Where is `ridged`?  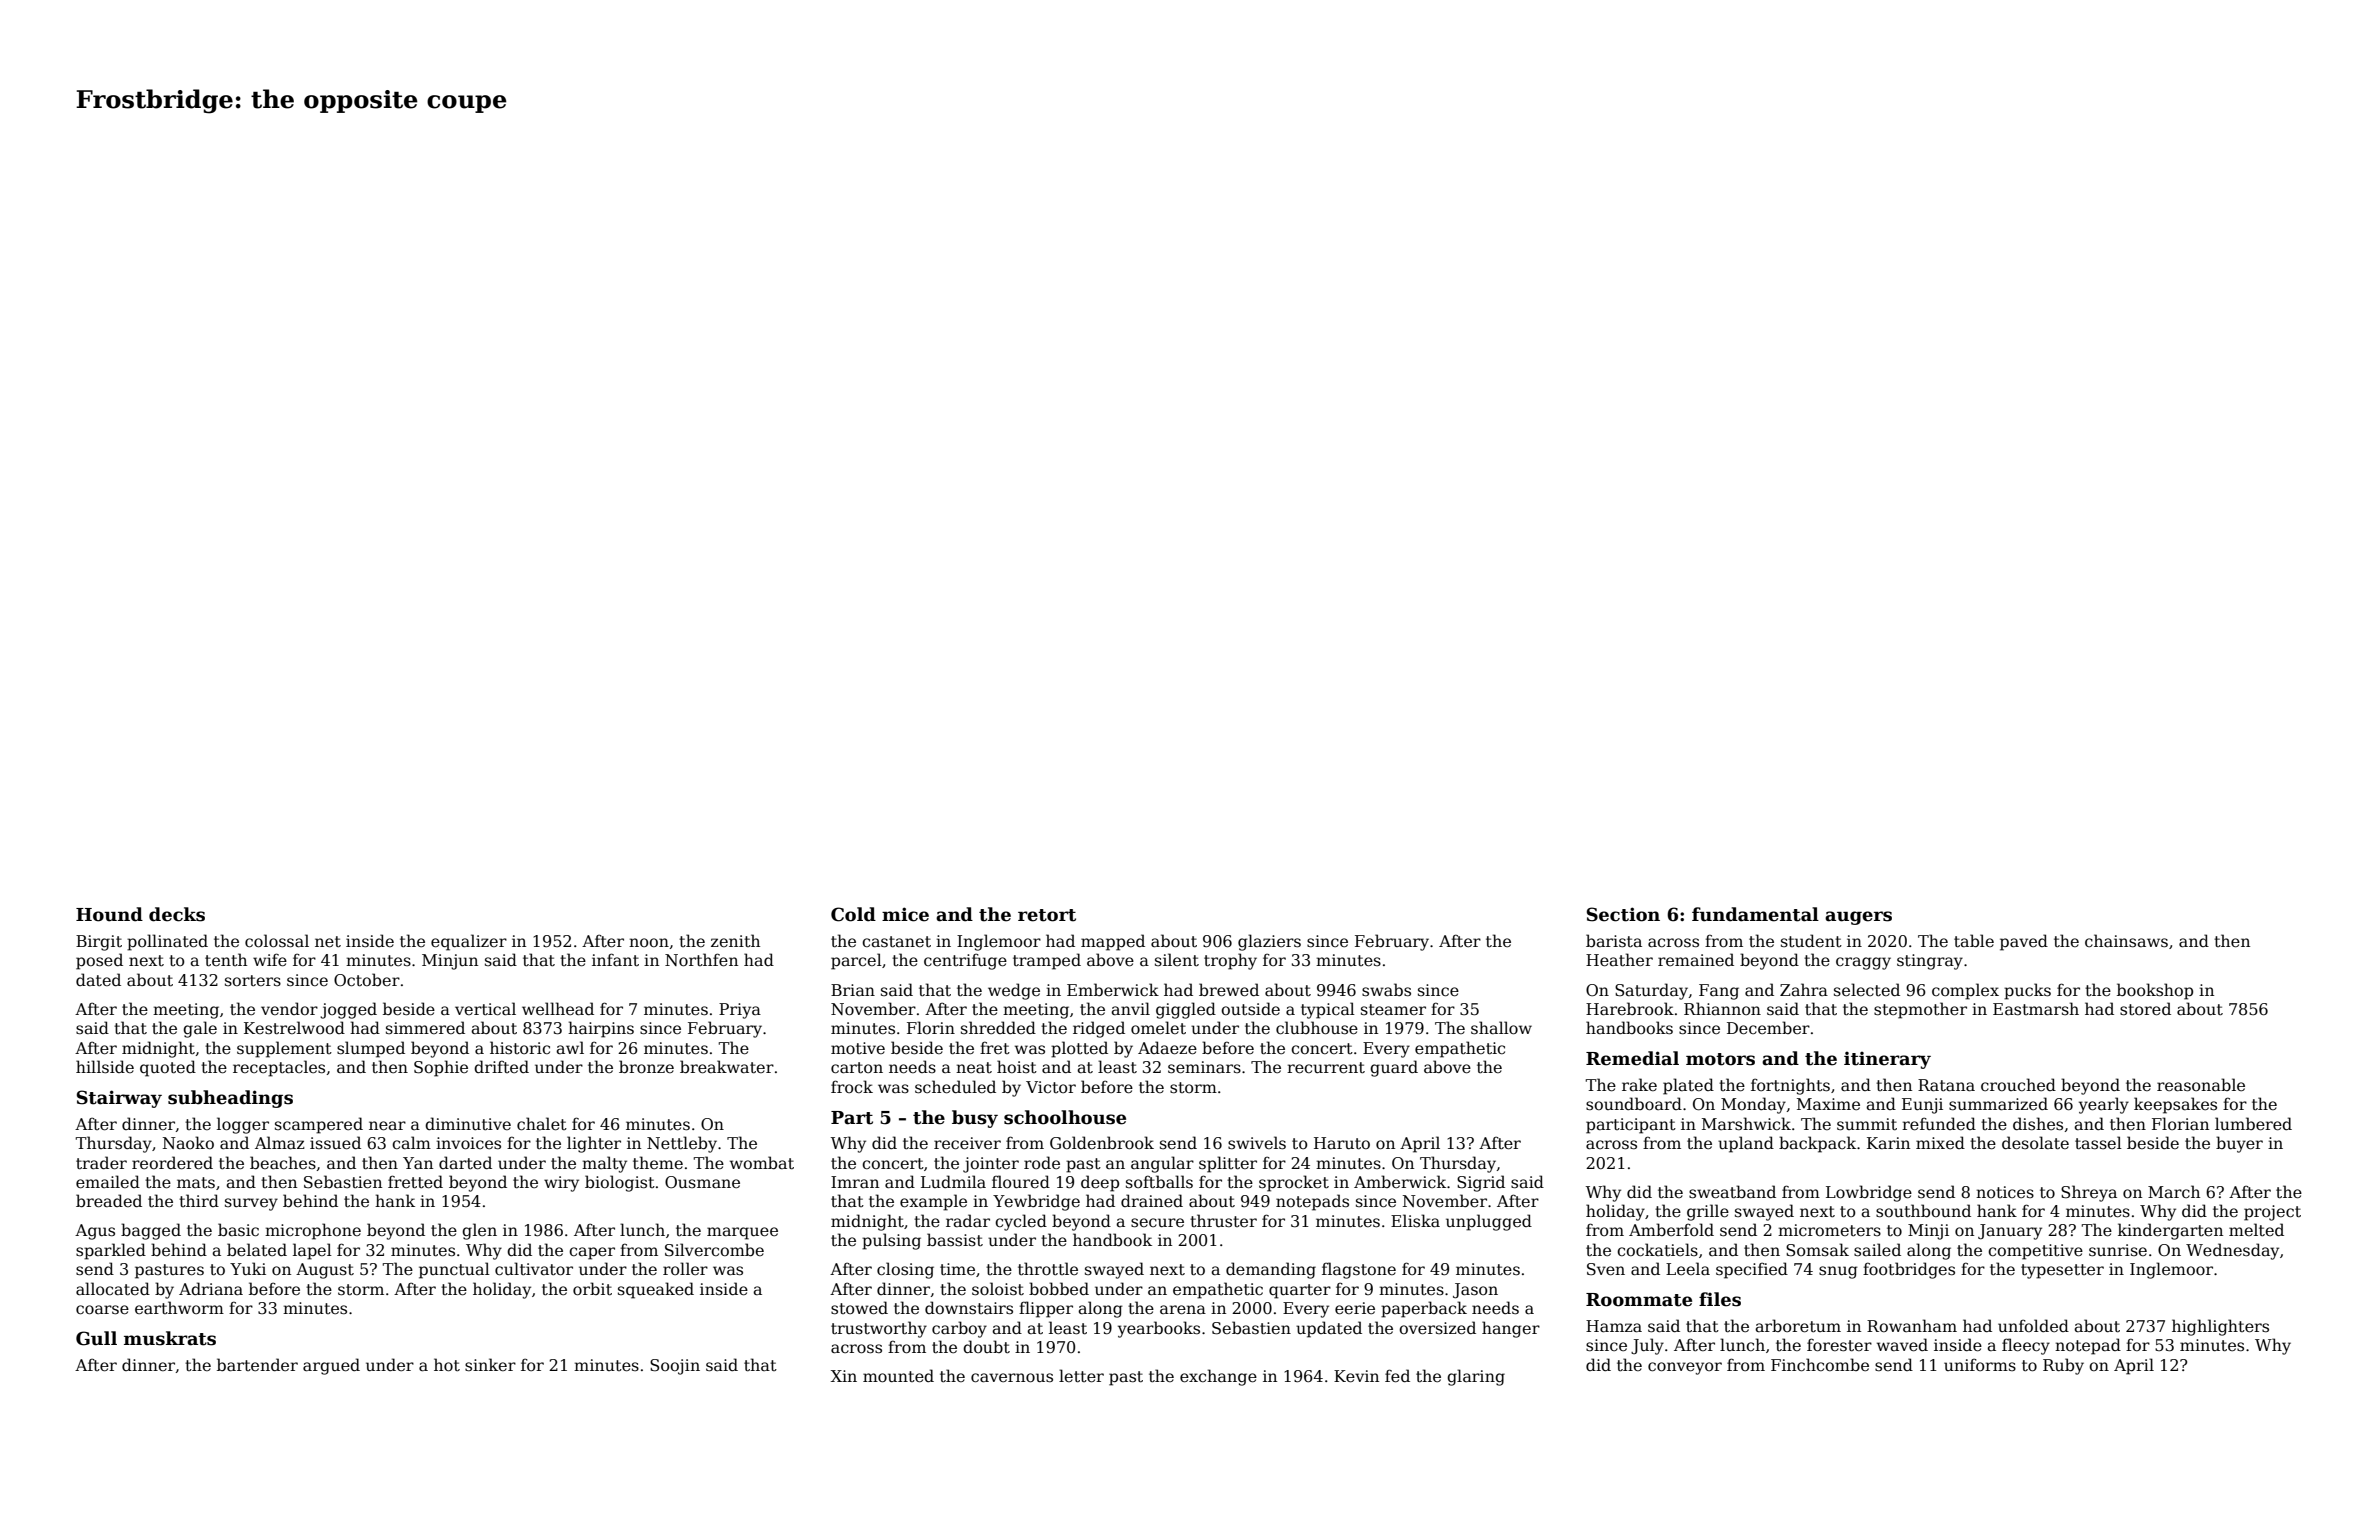
ridged is located at coordinates (1099, 1029).
